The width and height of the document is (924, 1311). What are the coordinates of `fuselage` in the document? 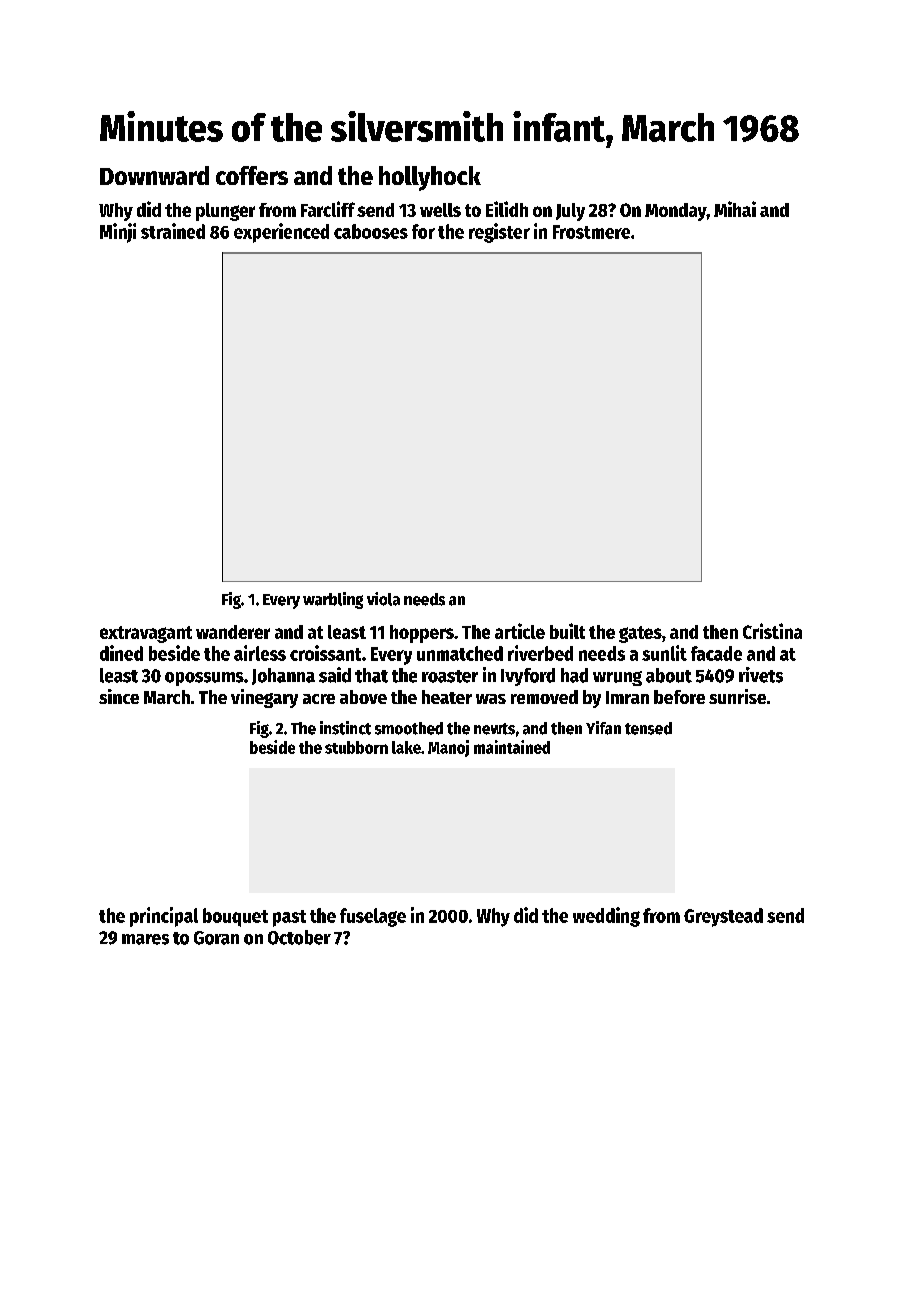 It's located at (373, 917).
